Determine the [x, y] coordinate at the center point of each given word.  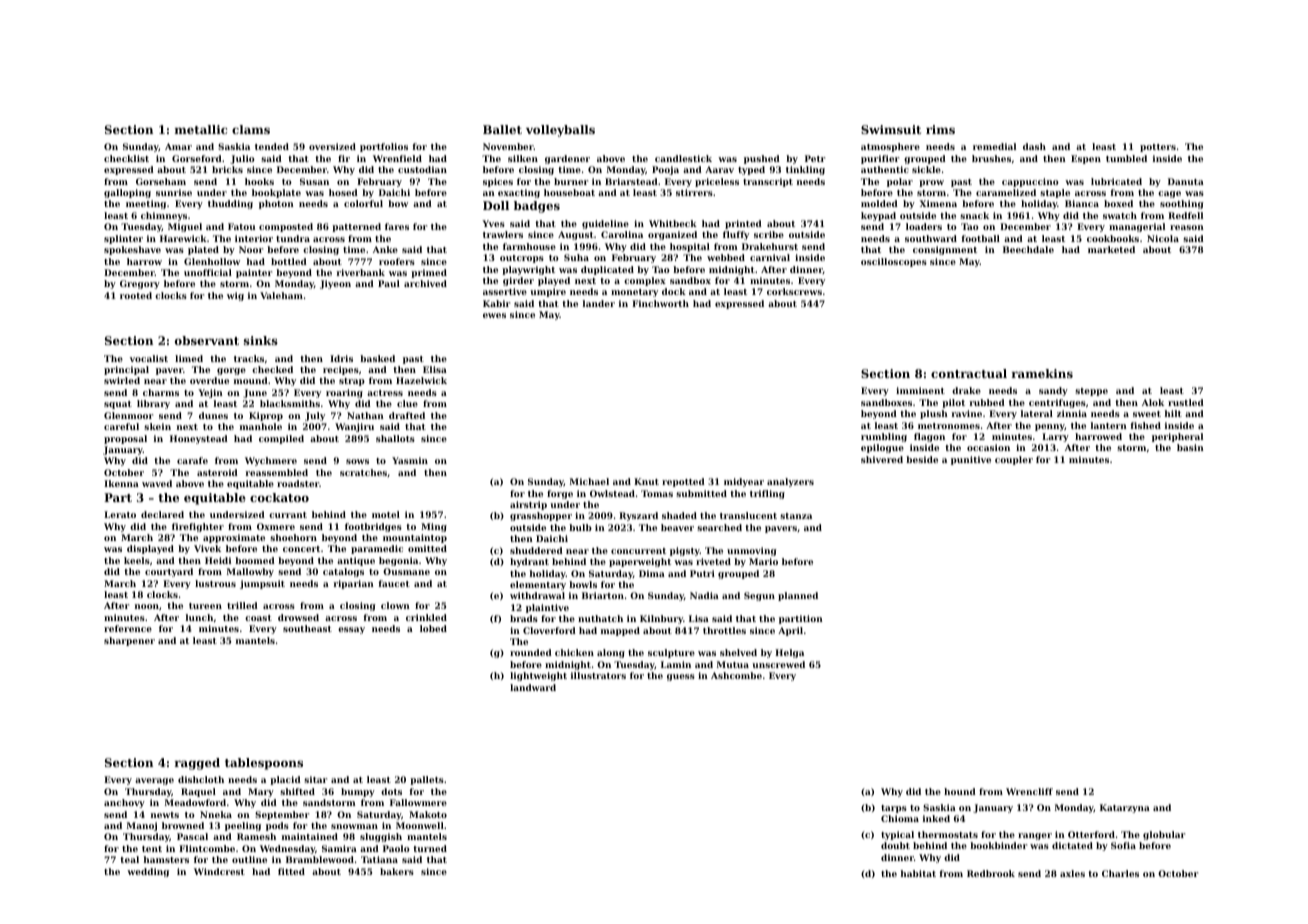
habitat [918, 873]
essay [351, 630]
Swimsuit [891, 129]
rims [940, 129]
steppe [1091, 392]
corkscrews [794, 291]
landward [533, 687]
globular [1164, 835]
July [315, 416]
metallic [201, 129]
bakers [397, 871]
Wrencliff [1029, 791]
